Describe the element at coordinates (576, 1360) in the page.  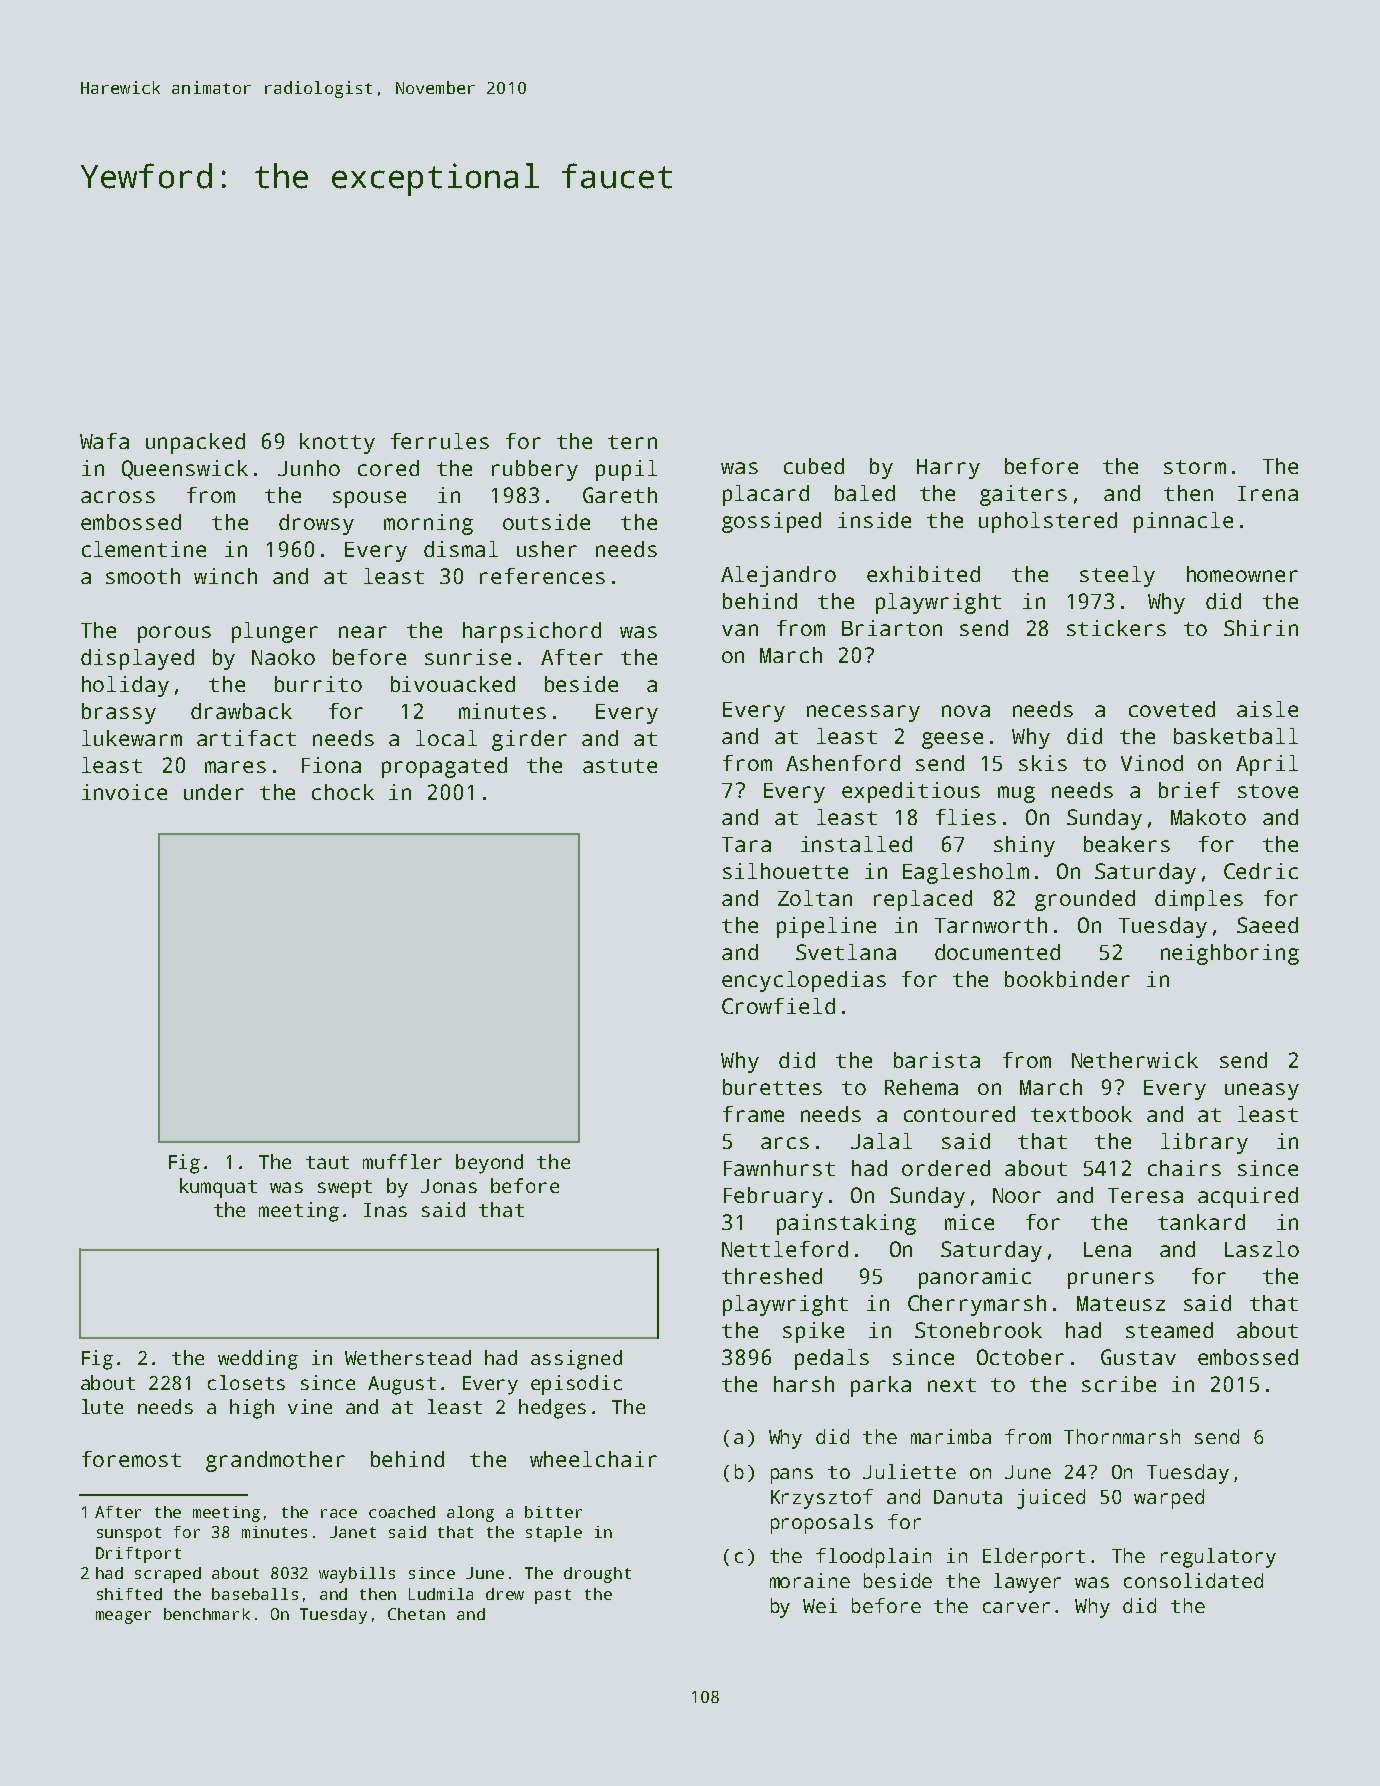
I see `assigned` at that location.
